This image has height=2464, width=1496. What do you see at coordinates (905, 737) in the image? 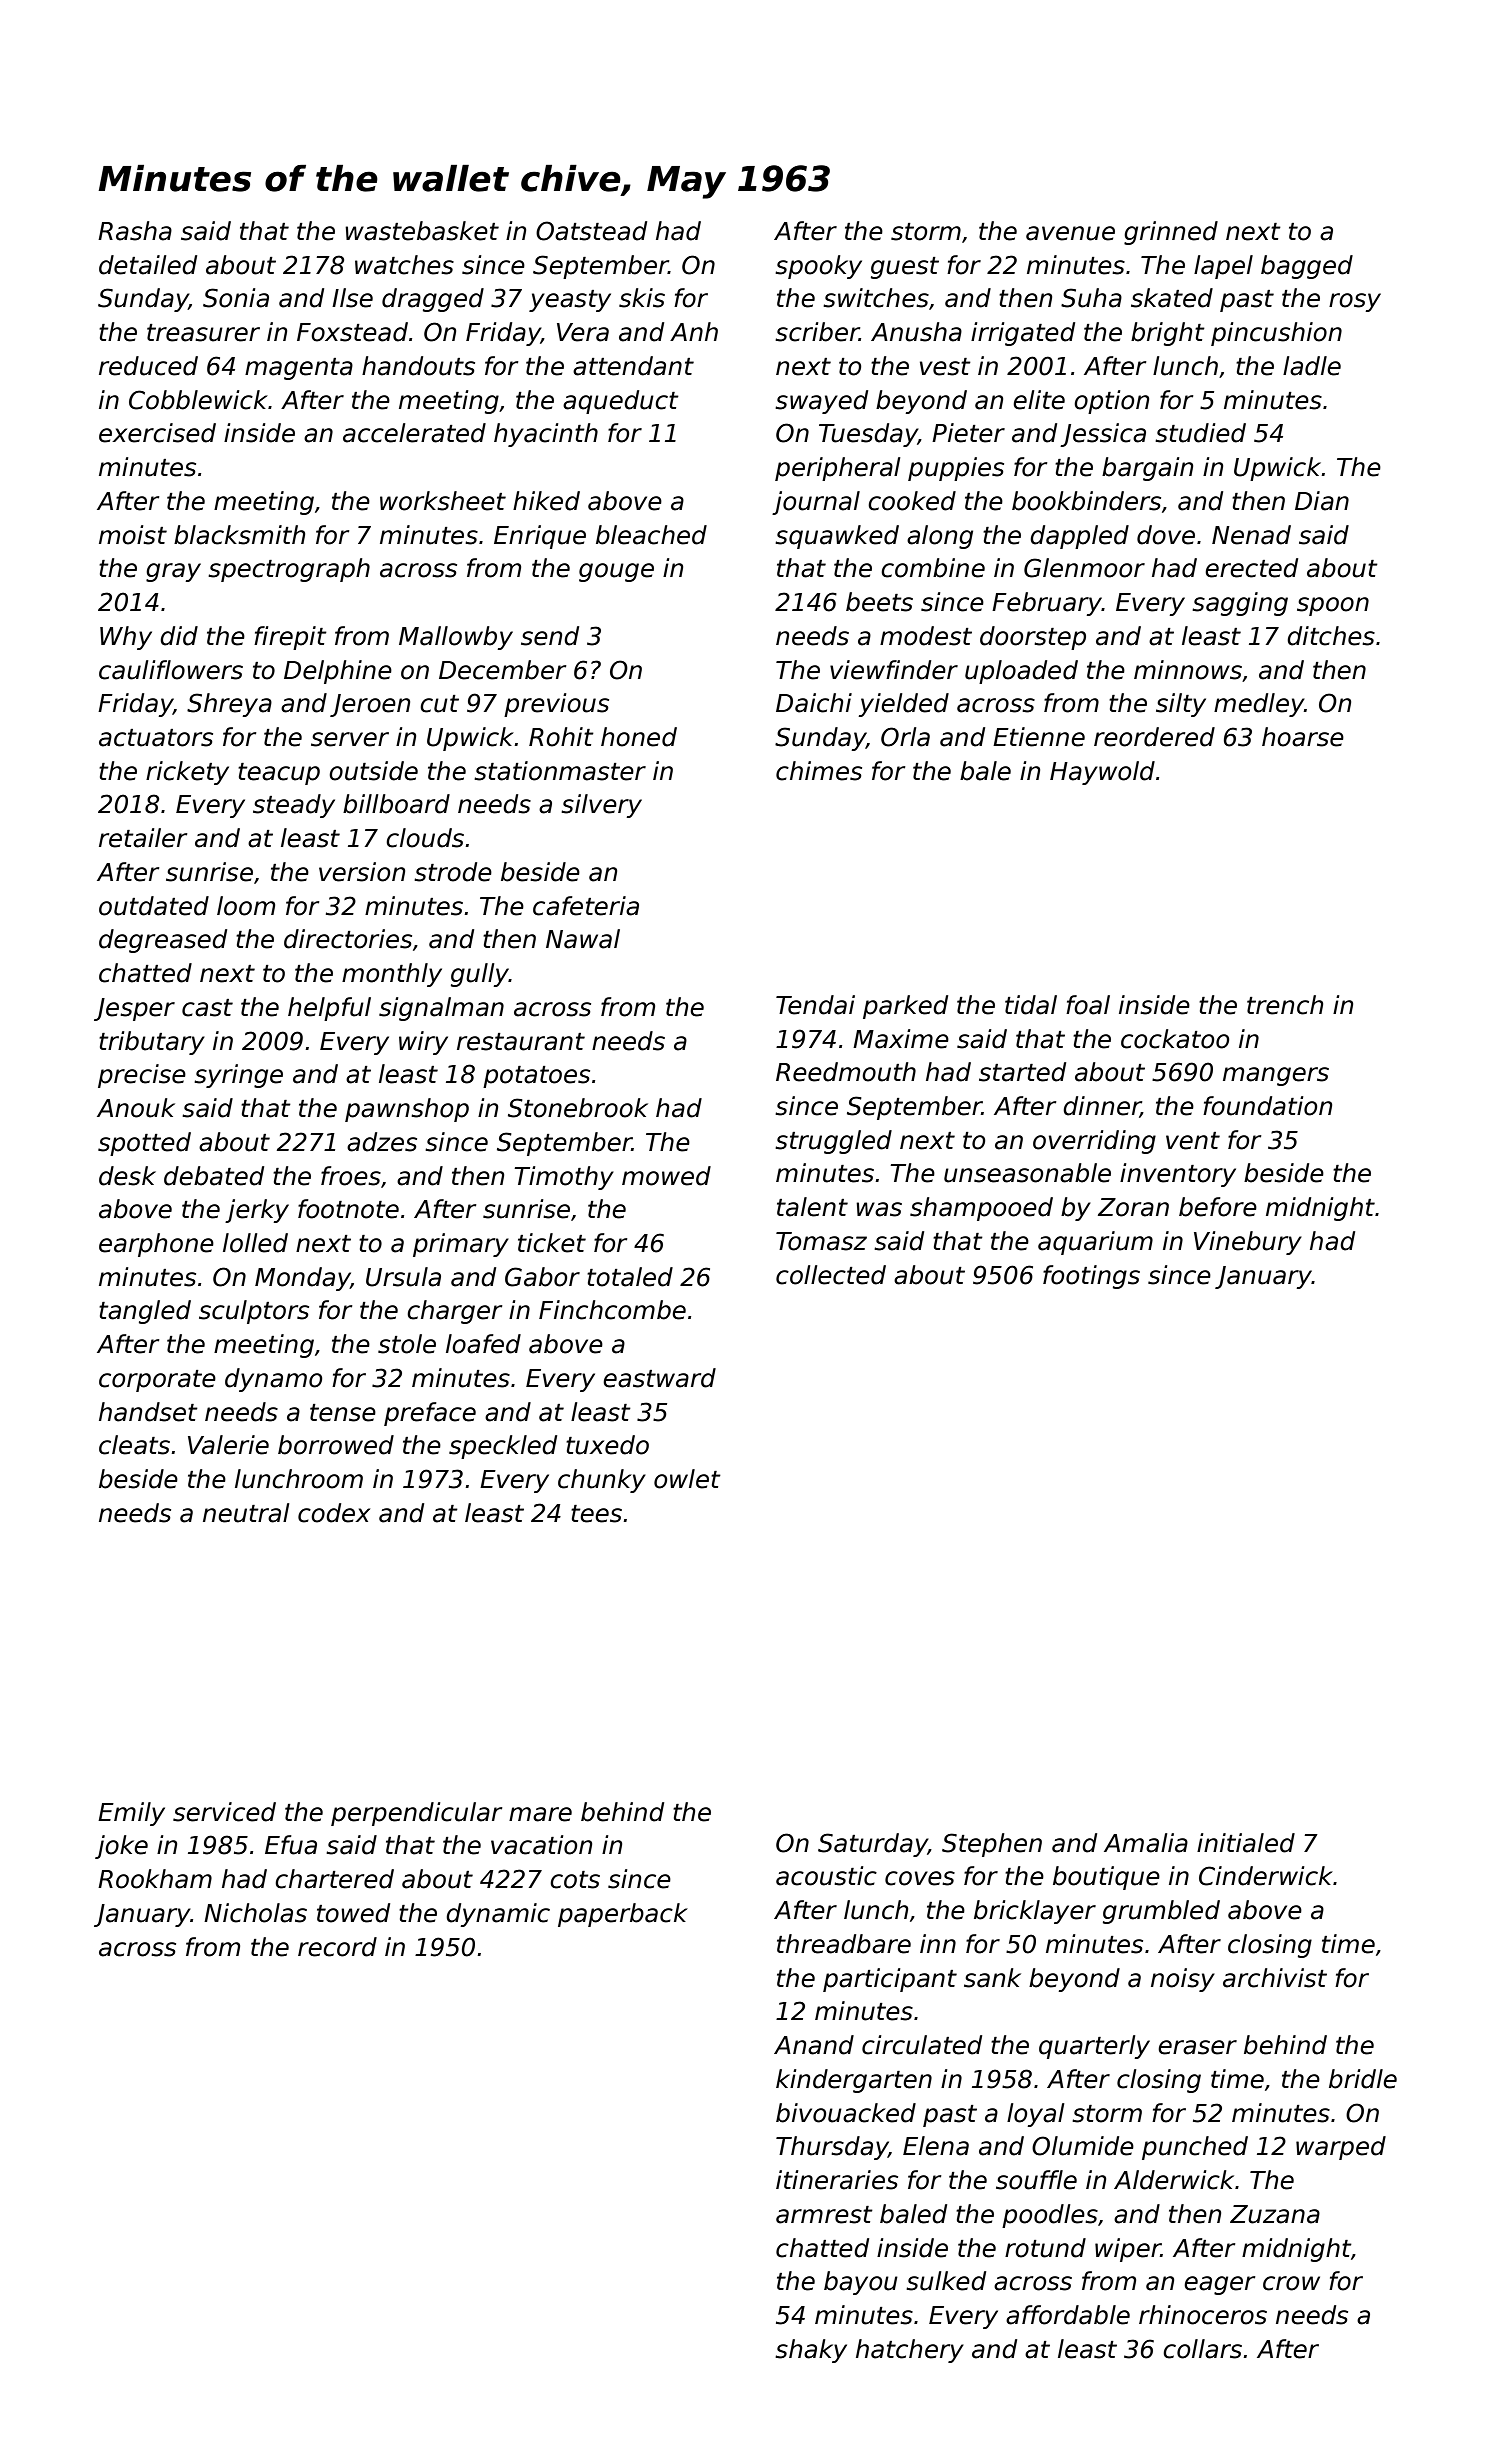
I see `Orla` at bounding box center [905, 737].
